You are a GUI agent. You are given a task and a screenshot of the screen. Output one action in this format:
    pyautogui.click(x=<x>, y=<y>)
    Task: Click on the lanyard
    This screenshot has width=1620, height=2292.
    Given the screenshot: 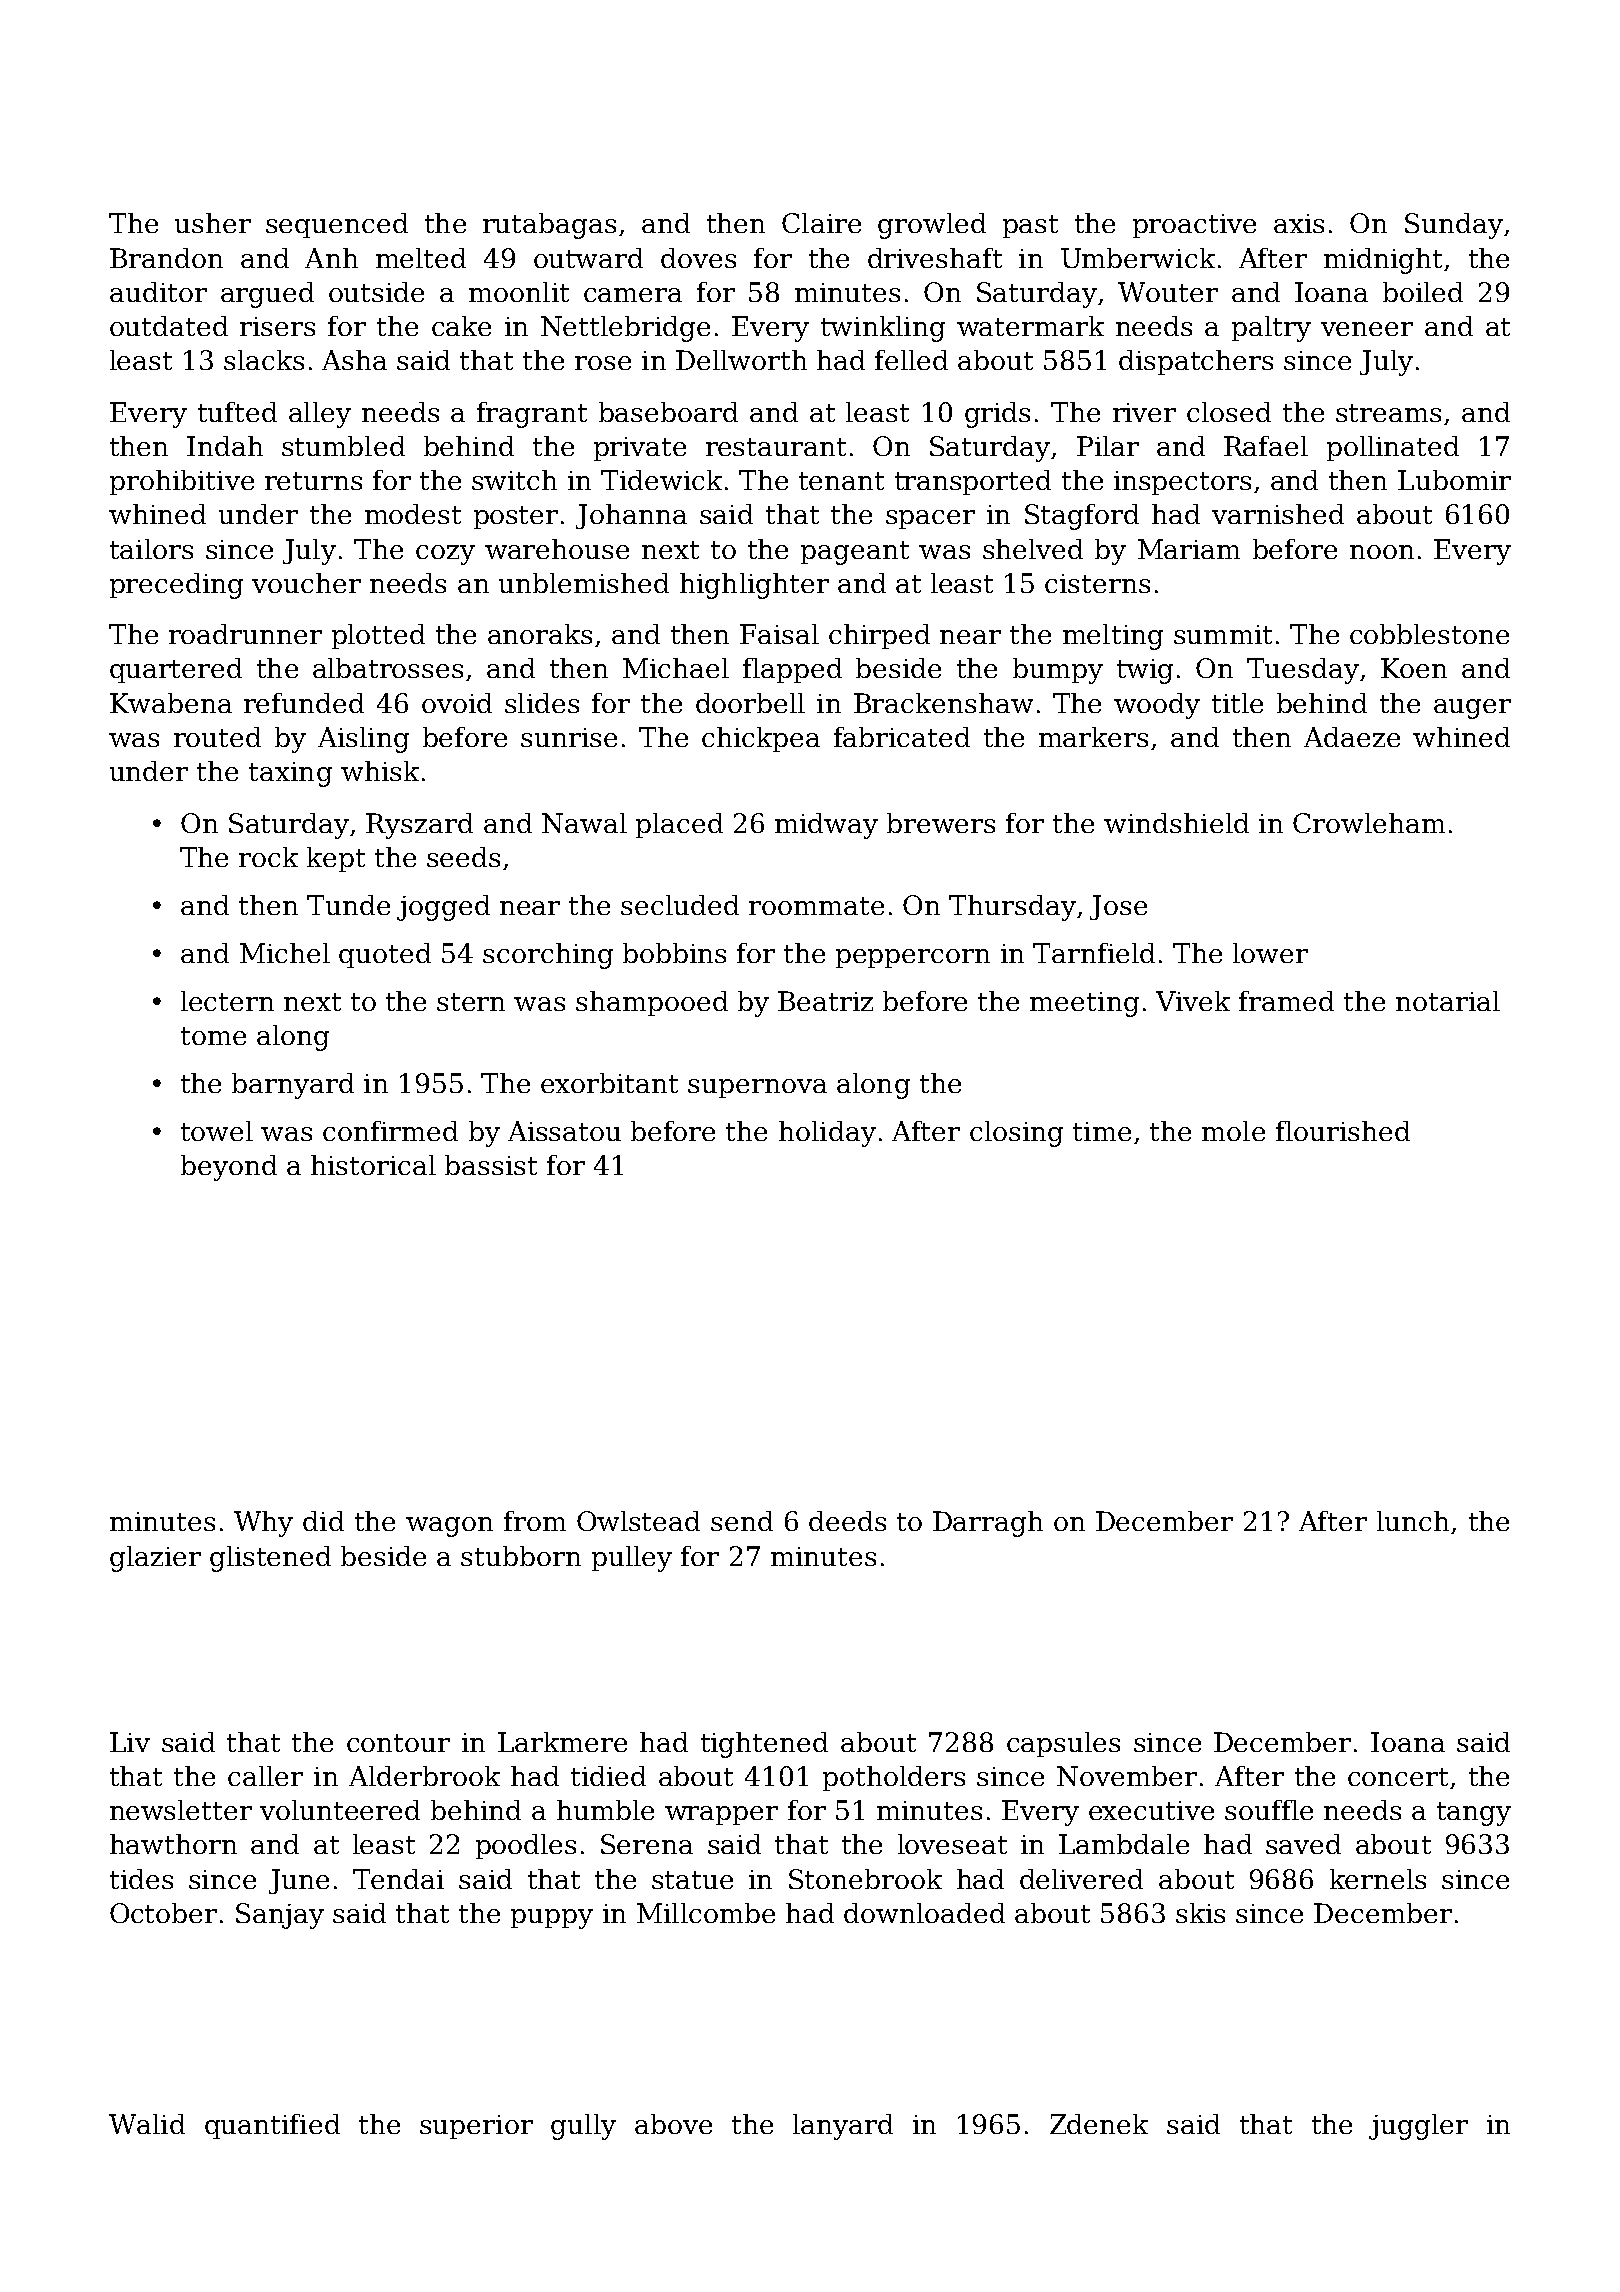 What is the action you would take?
    pyautogui.click(x=843, y=2127)
